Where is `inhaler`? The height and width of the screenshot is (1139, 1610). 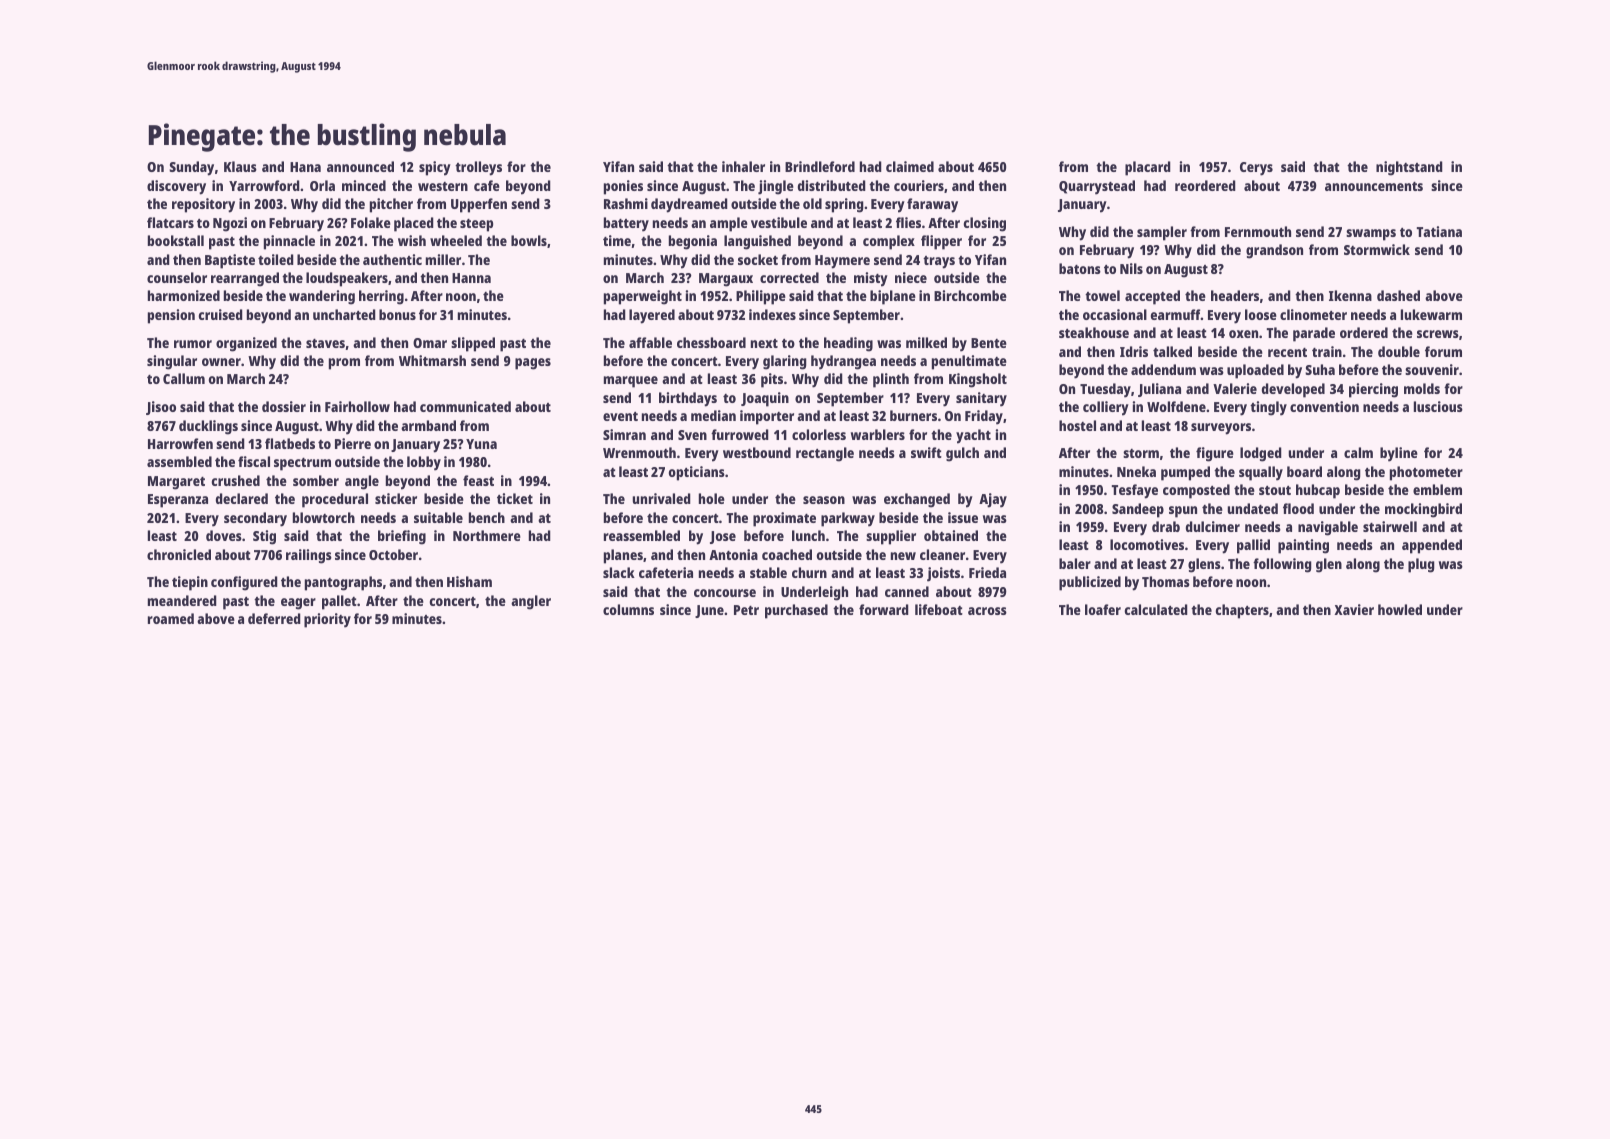 inhaler is located at coordinates (743, 166).
